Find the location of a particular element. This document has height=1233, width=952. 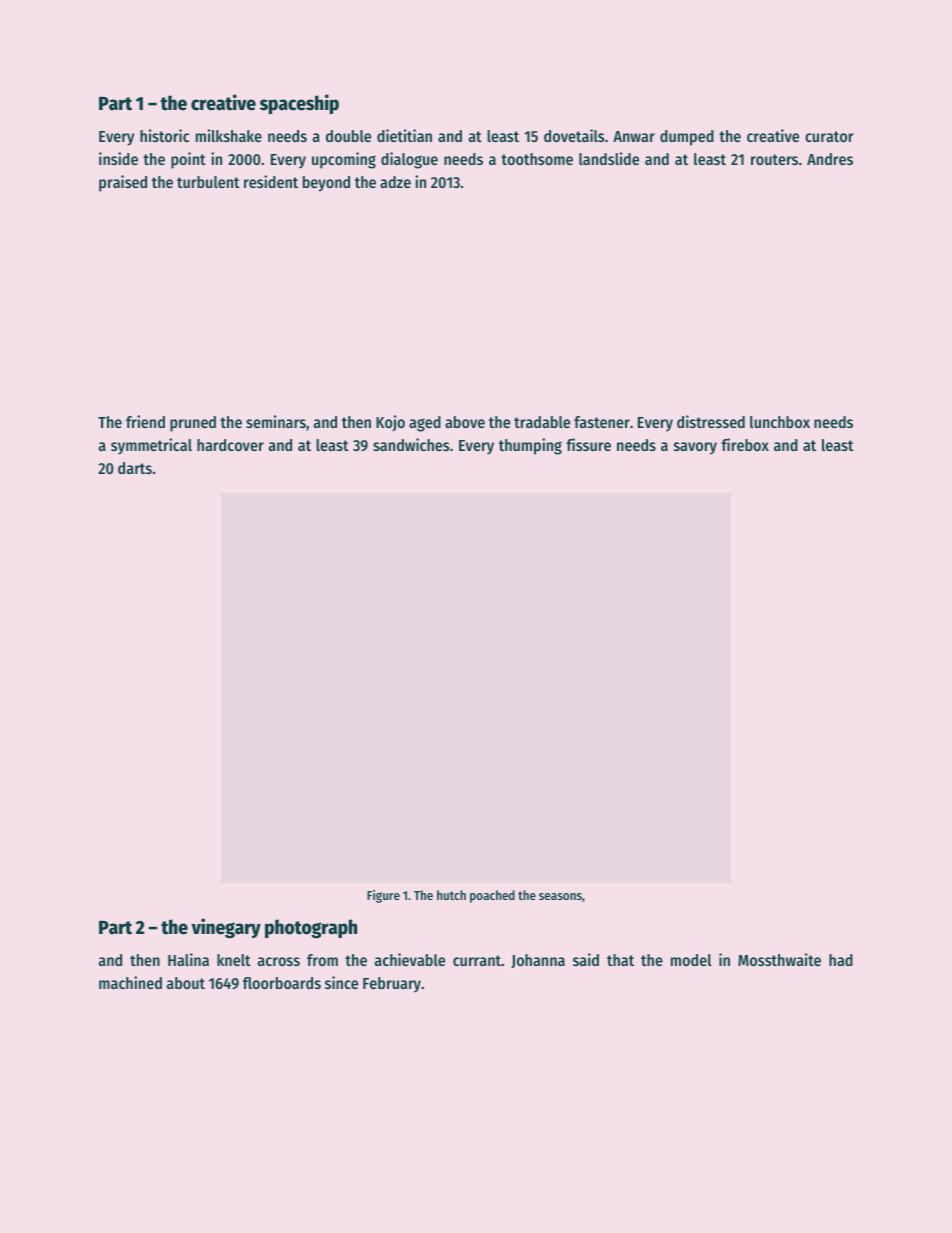

poached is located at coordinates (492, 896).
